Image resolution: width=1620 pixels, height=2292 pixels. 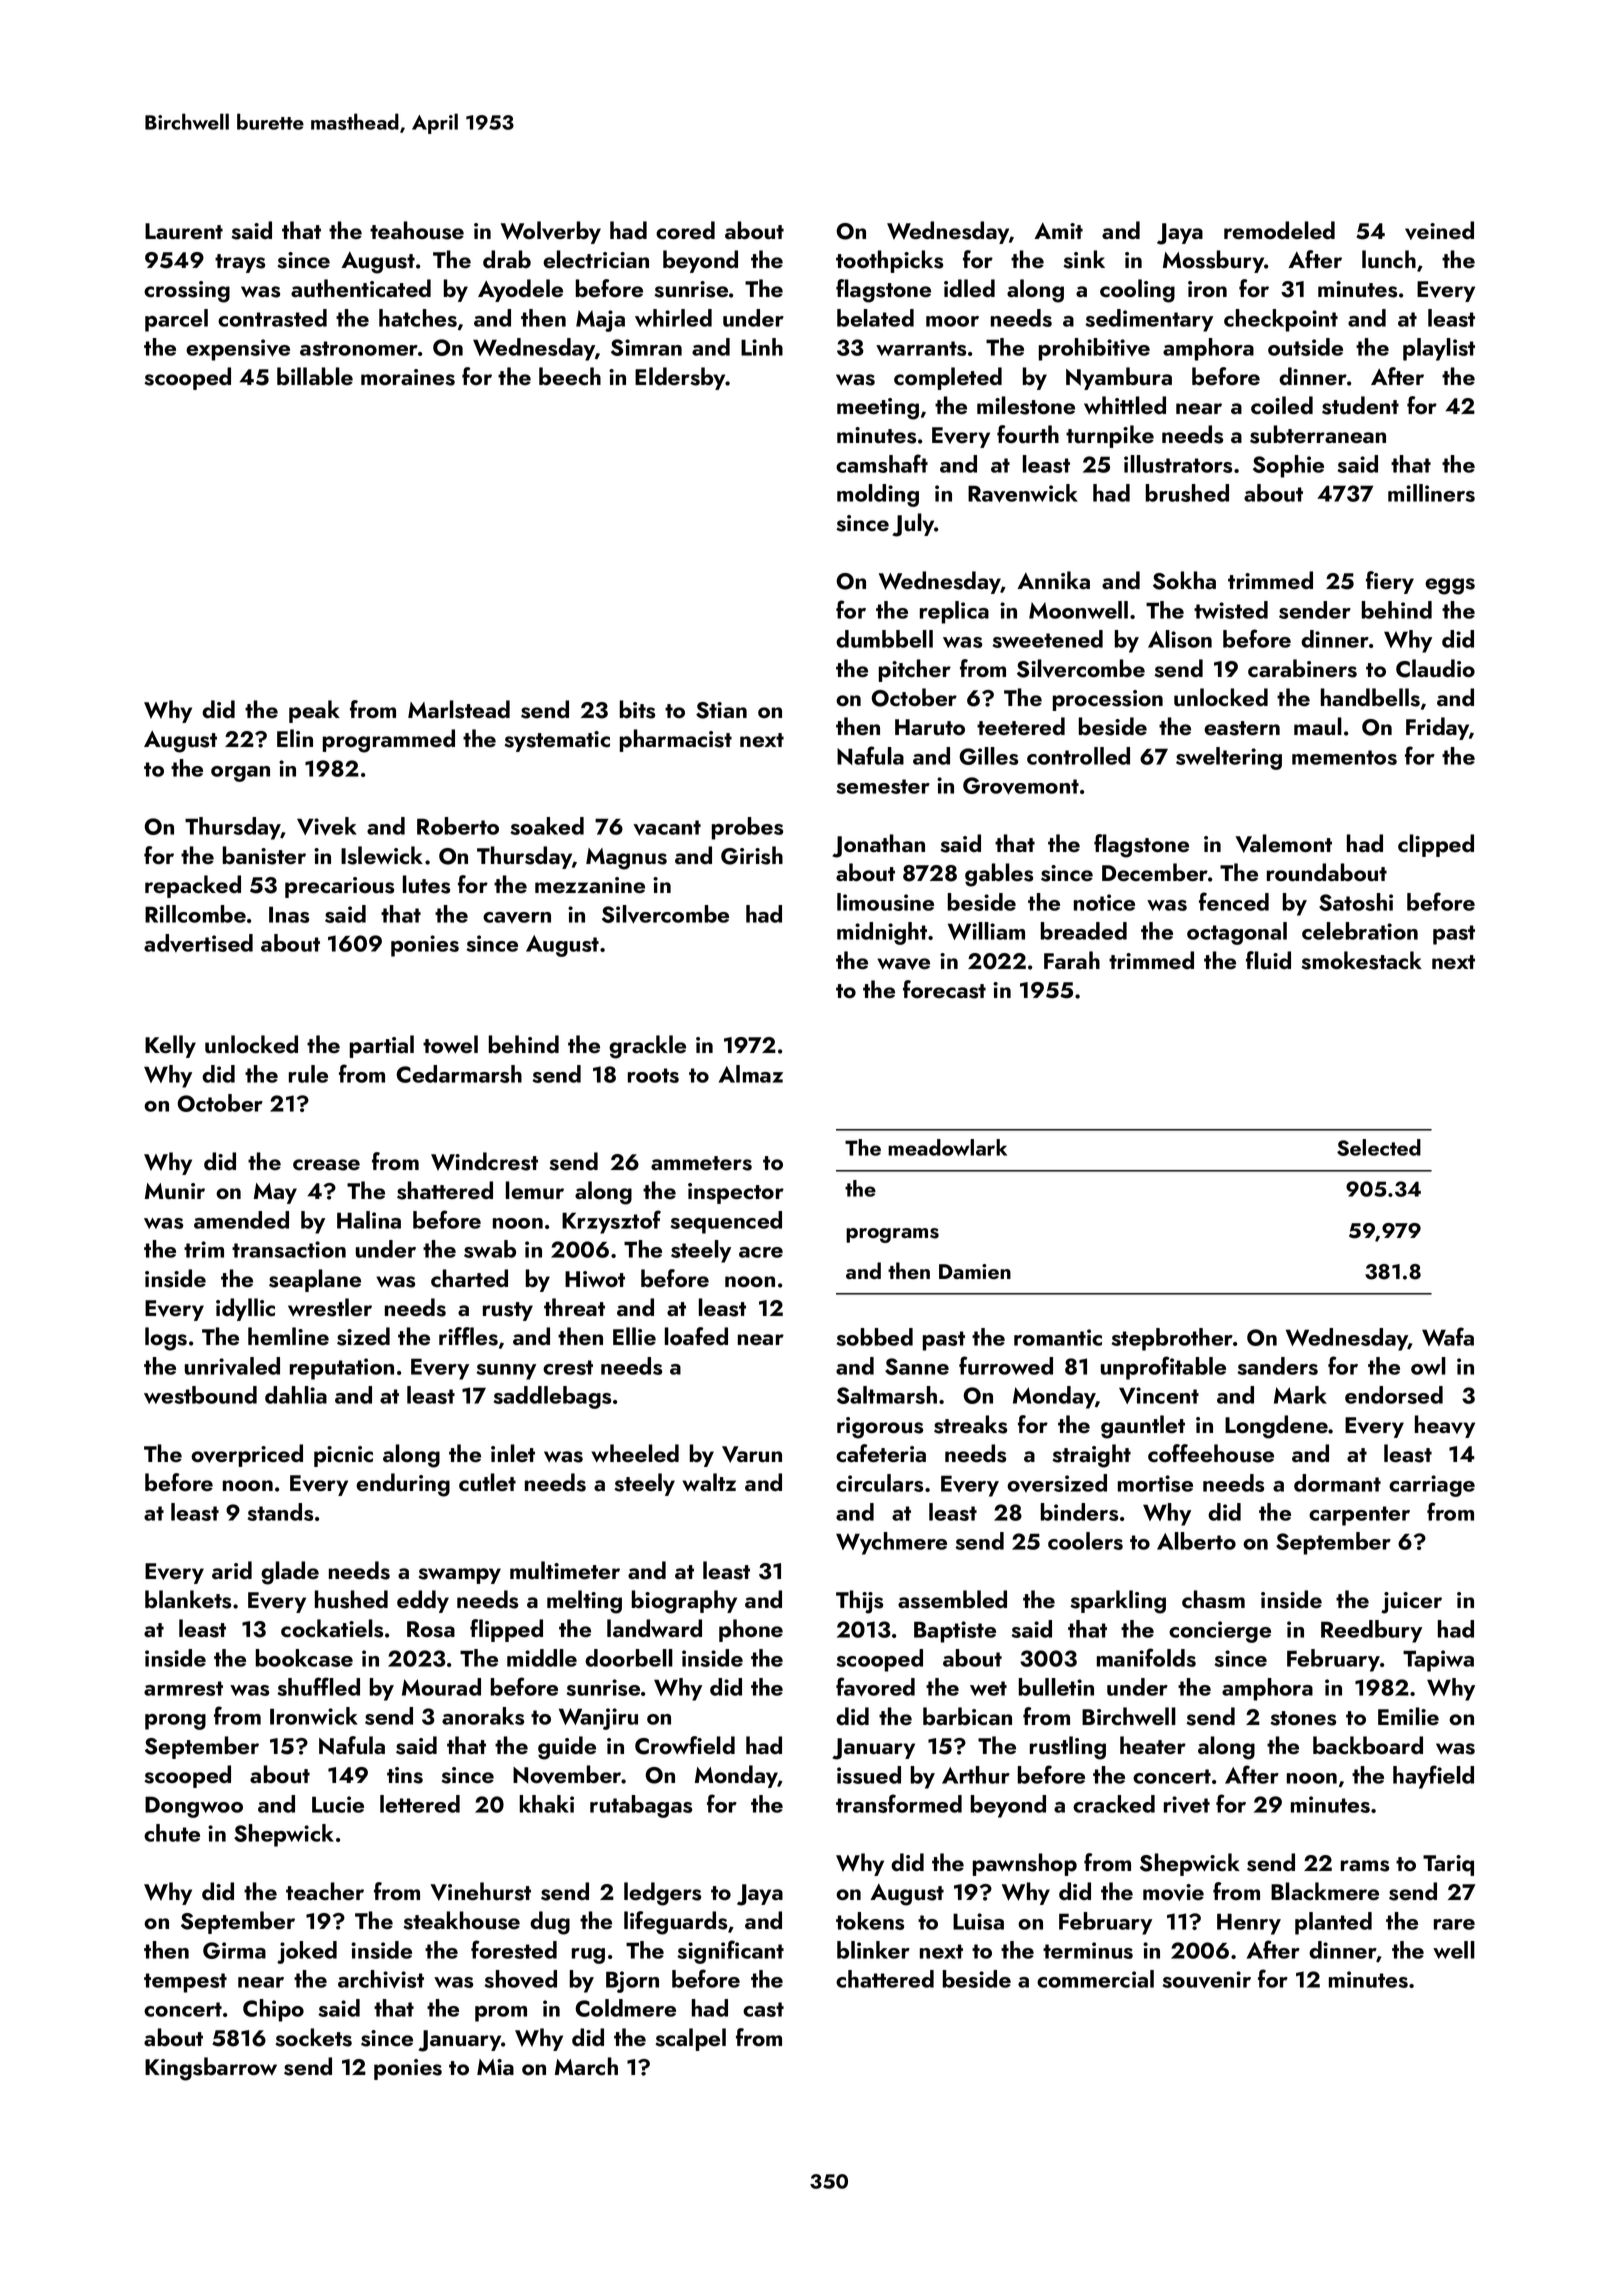 What do you see at coordinates (458, 826) in the screenshot?
I see `Roberto` at bounding box center [458, 826].
